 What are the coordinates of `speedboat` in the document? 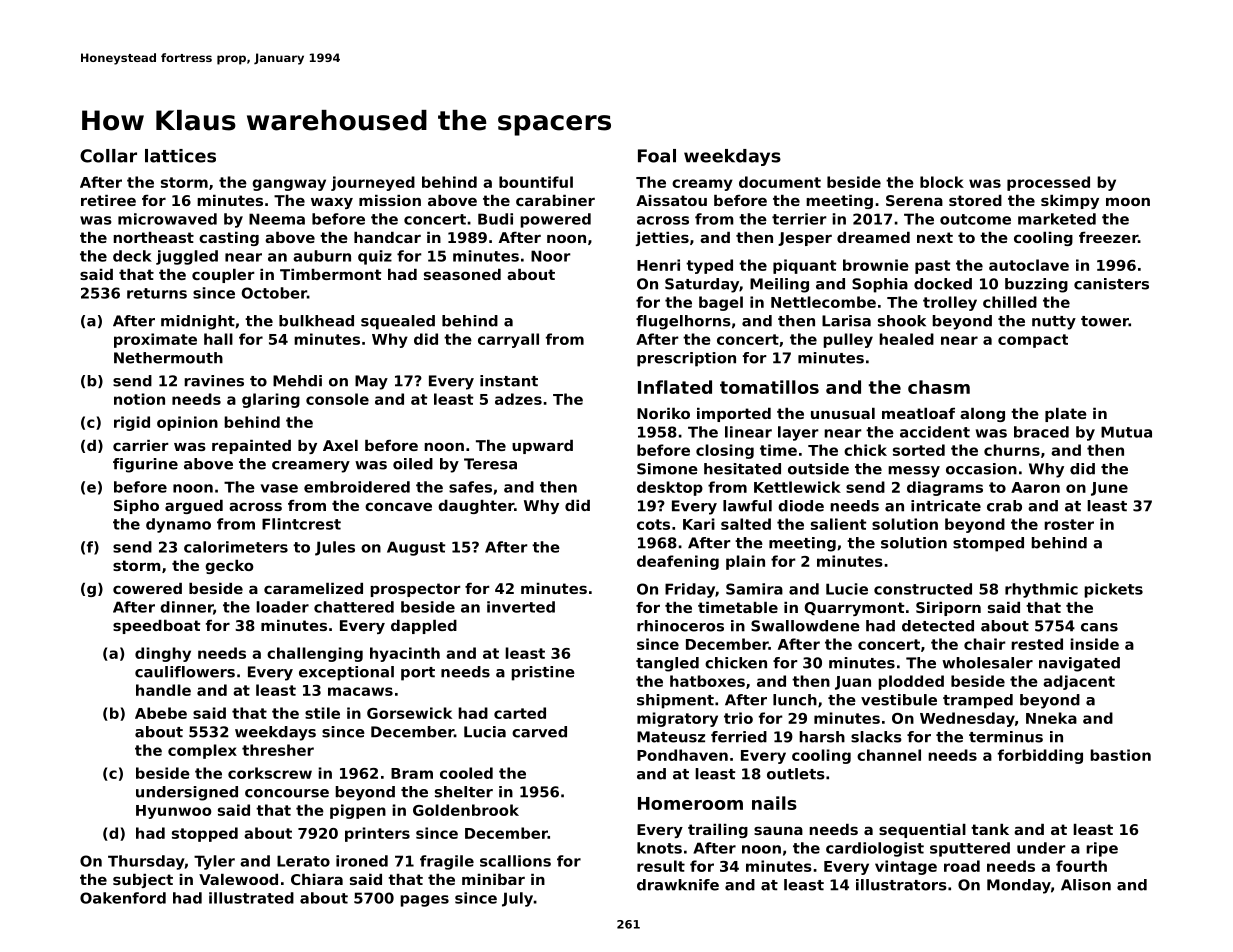 It's located at (156, 627).
